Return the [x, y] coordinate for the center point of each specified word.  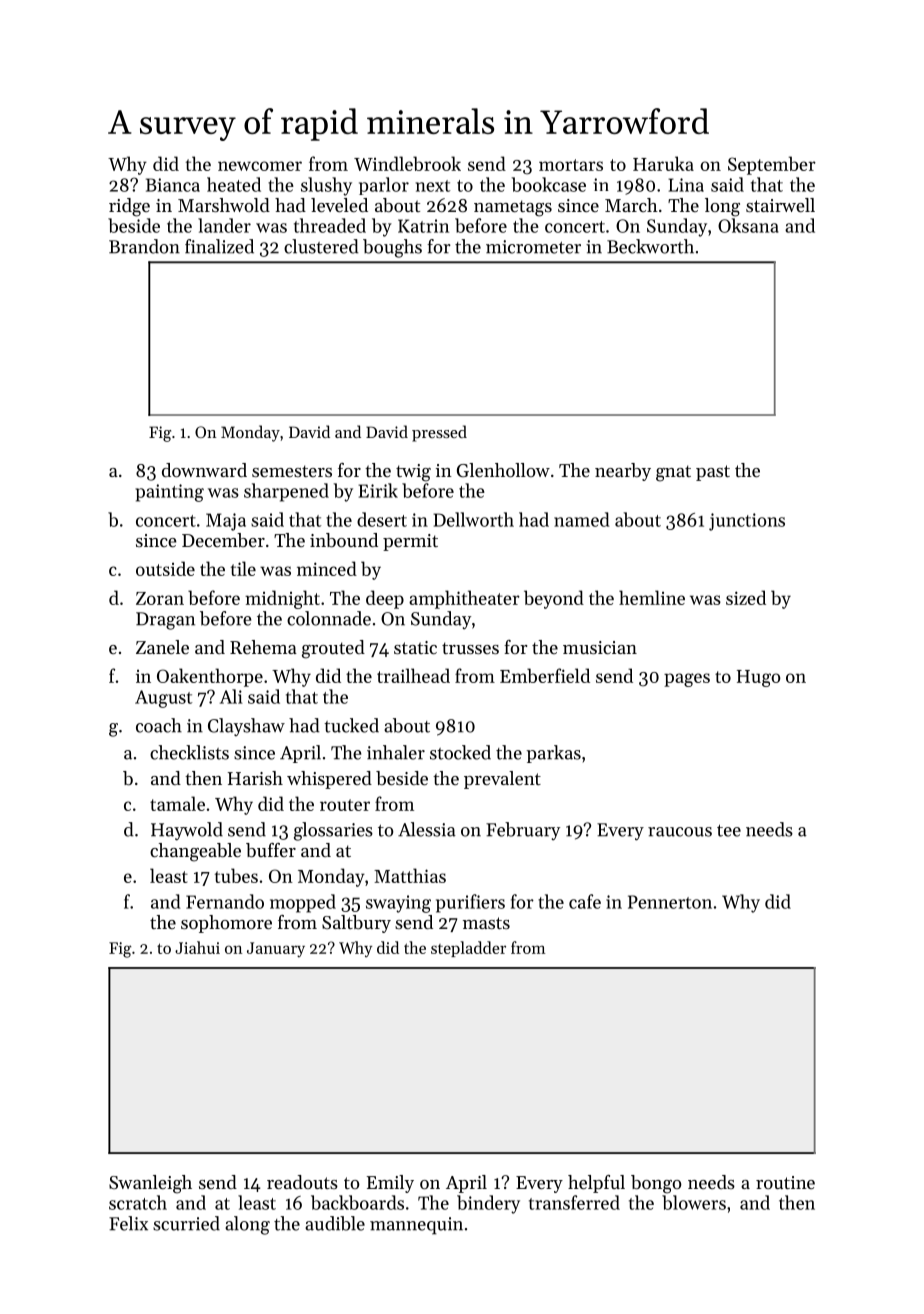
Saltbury [356, 924]
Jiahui [197, 947]
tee [729, 830]
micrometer [533, 247]
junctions [747, 522]
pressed [439, 433]
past [713, 473]
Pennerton [670, 902]
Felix [128, 1223]
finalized [219, 246]
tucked [351, 725]
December [223, 540]
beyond [554, 599]
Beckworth [650, 246]
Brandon [144, 246]
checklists [189, 752]
